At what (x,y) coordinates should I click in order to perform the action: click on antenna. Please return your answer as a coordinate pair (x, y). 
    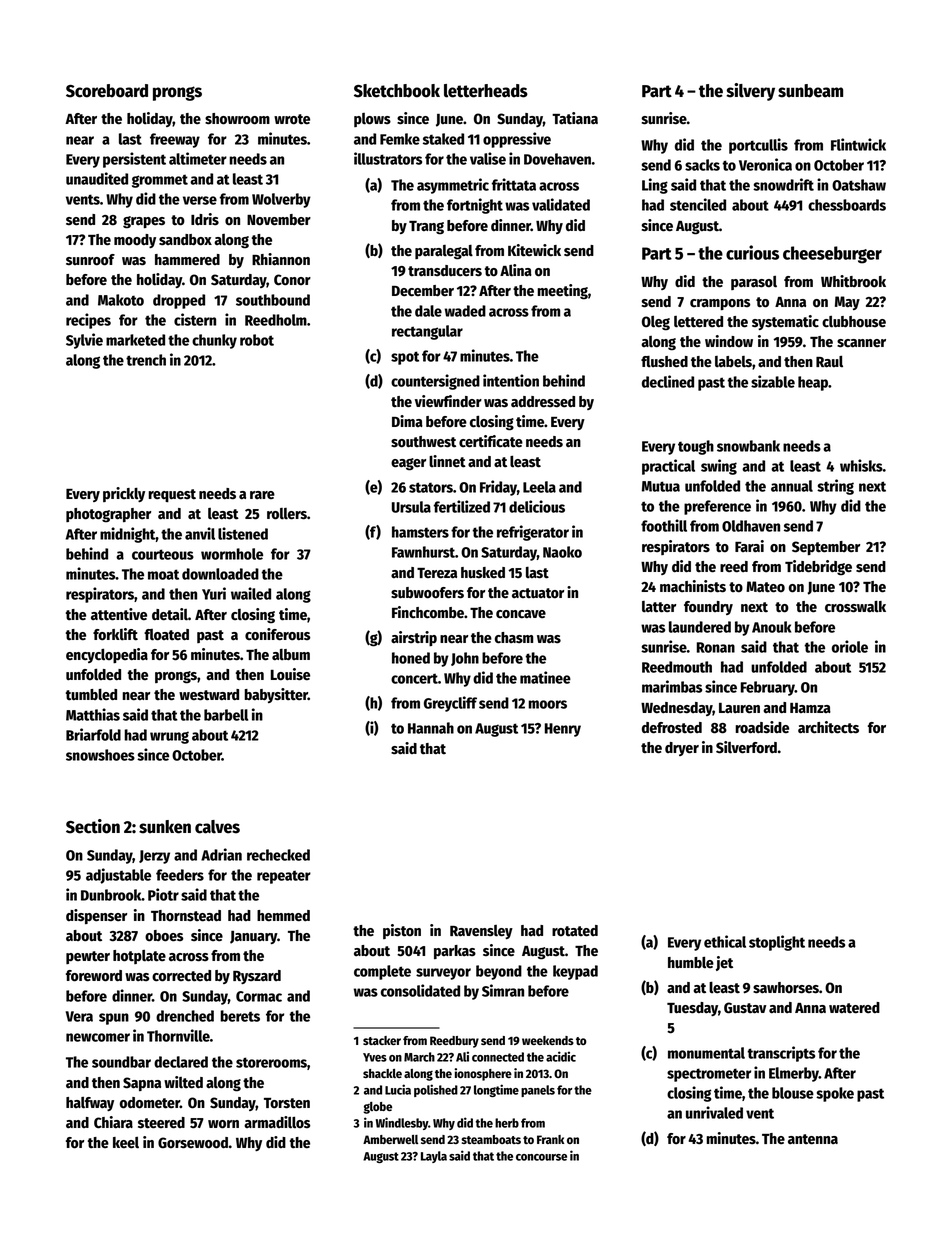
    Looking at the image, I should click on (813, 1139).
